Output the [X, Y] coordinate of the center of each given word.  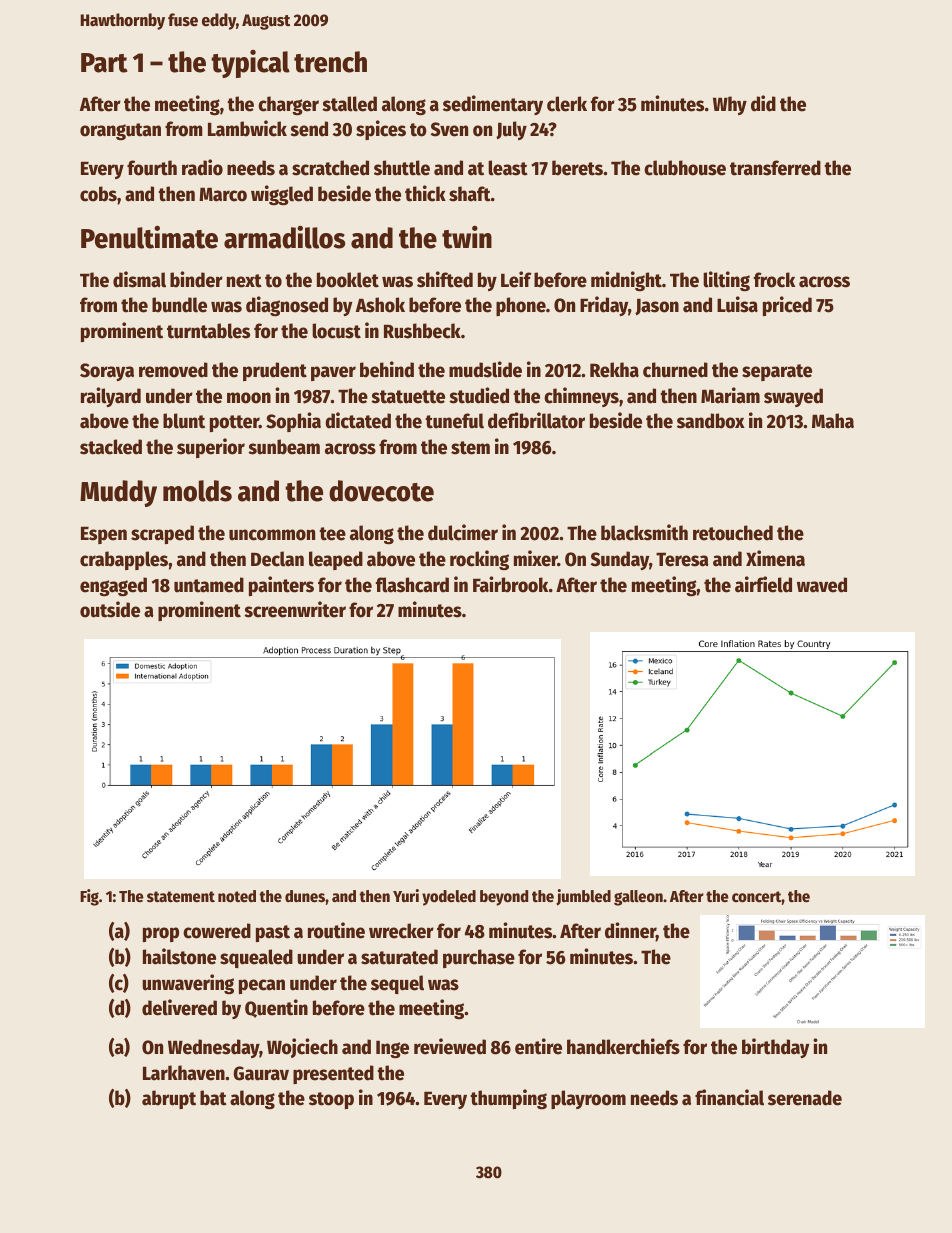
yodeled [449, 898]
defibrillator [536, 420]
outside [110, 609]
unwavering [188, 984]
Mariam [730, 395]
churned [675, 370]
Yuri [406, 895]
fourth [152, 168]
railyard [111, 397]
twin [467, 237]
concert [757, 897]
